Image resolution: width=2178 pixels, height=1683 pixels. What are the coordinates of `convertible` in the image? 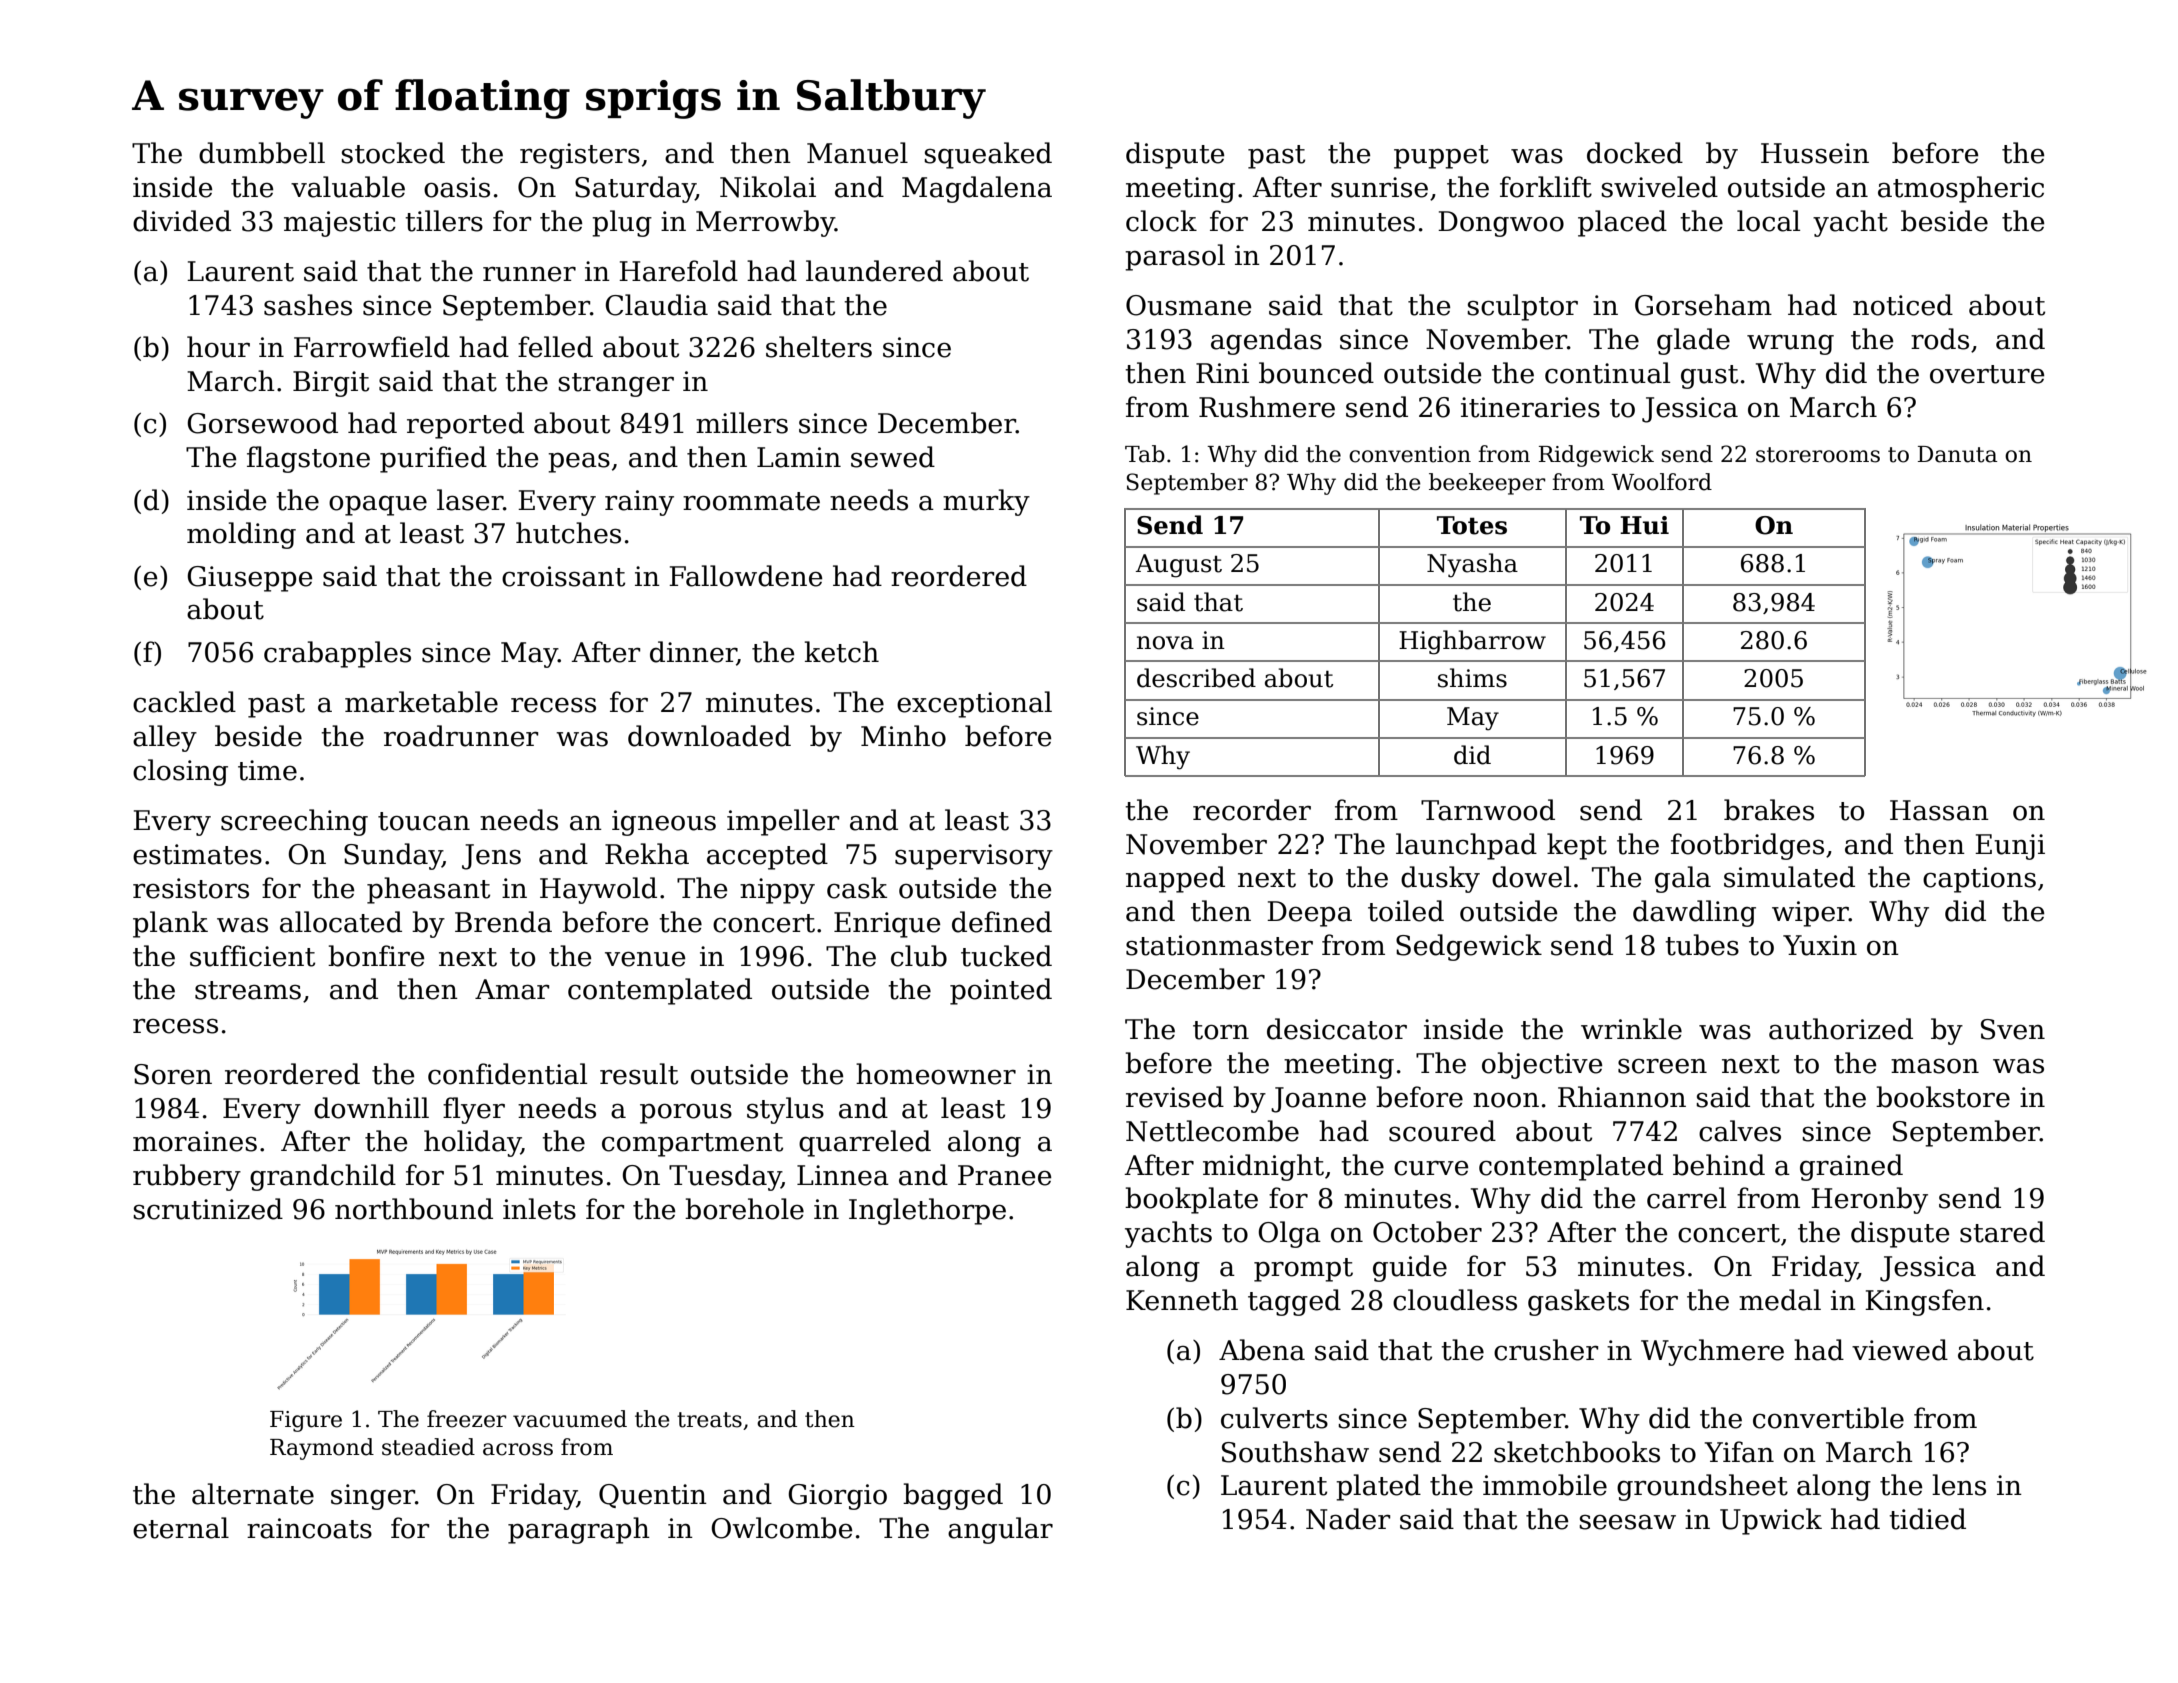 It's located at (1828, 1418).
